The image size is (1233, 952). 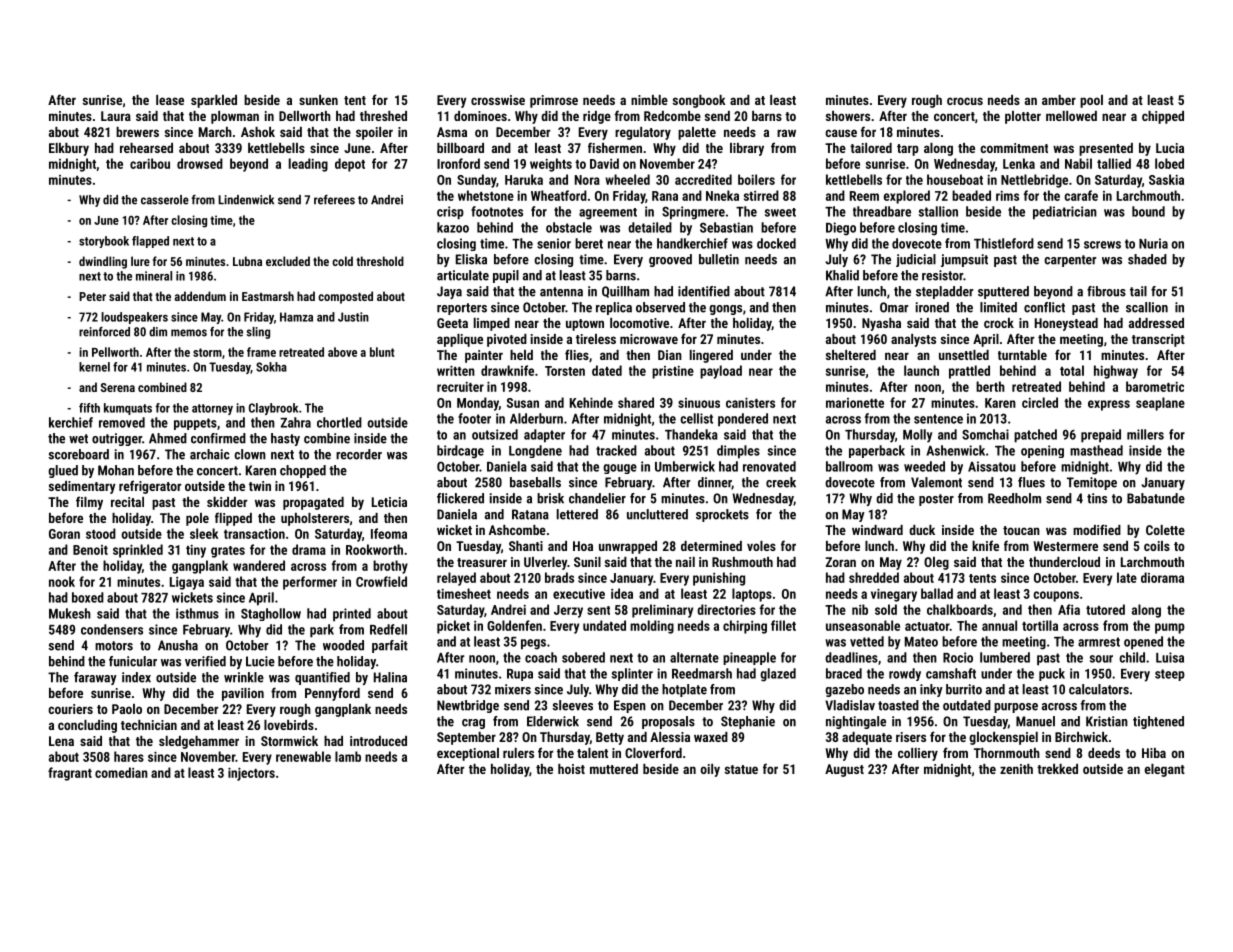 What do you see at coordinates (288, 261) in the screenshot?
I see `excluded` at bounding box center [288, 261].
